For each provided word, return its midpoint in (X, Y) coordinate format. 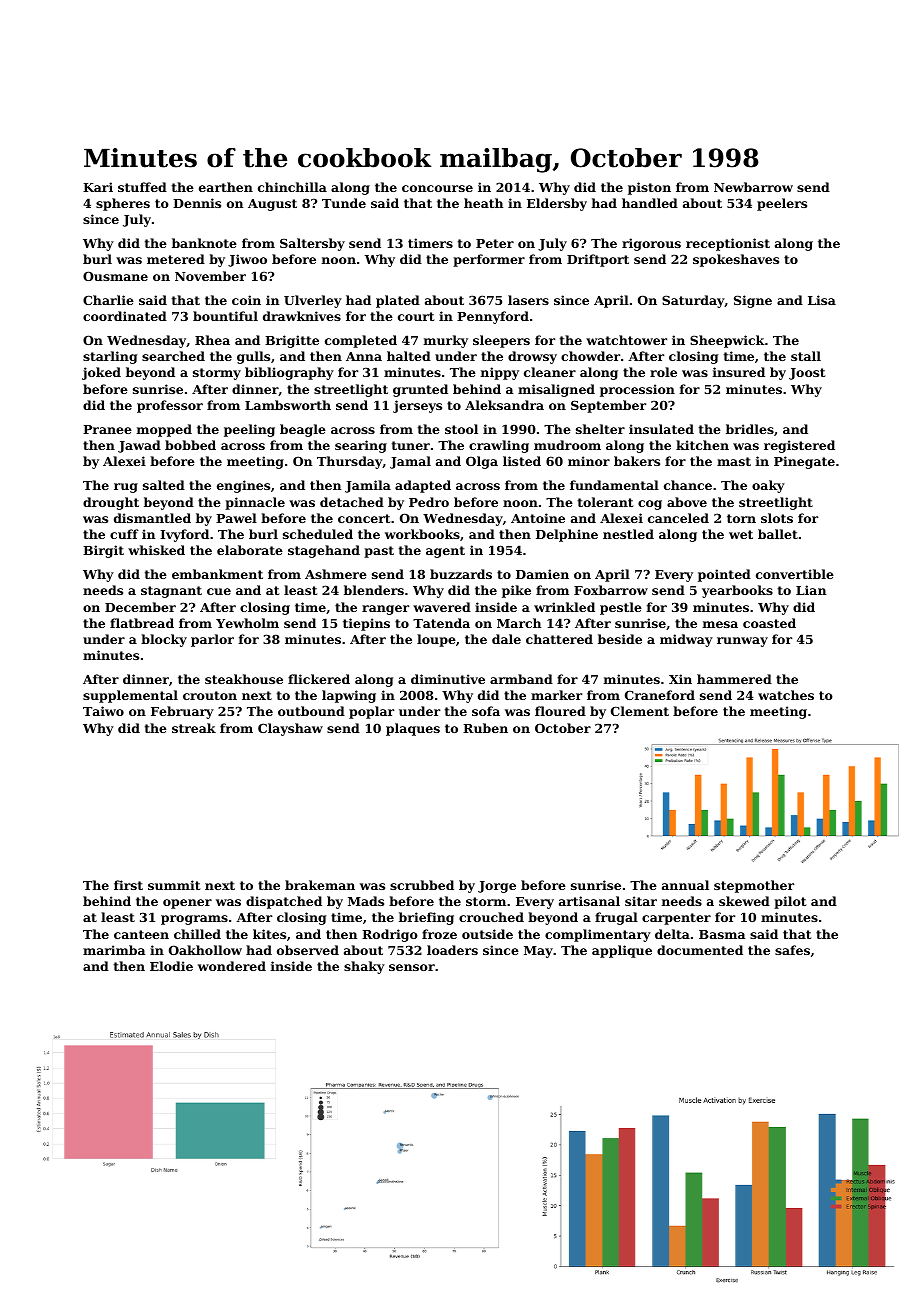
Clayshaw (290, 729)
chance (688, 485)
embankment (217, 574)
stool (461, 429)
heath (483, 203)
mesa (720, 624)
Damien (542, 574)
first (128, 885)
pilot (790, 902)
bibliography (289, 373)
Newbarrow (753, 187)
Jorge (497, 887)
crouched (491, 917)
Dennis (197, 203)
